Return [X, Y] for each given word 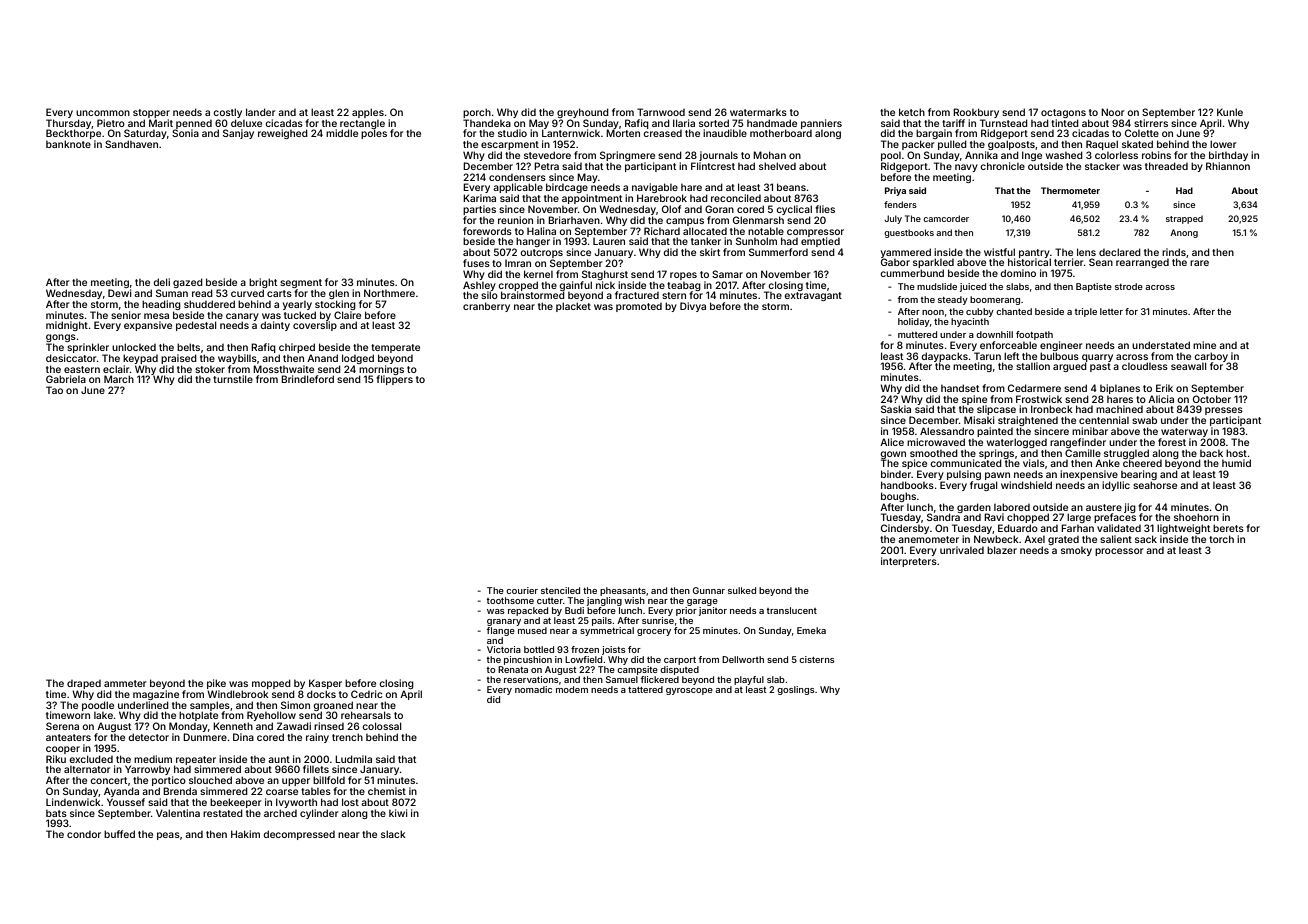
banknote [68, 144]
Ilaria [684, 123]
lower [1223, 144]
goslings [796, 690]
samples [210, 706]
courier [522, 590]
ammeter [125, 683]
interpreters [909, 562]
